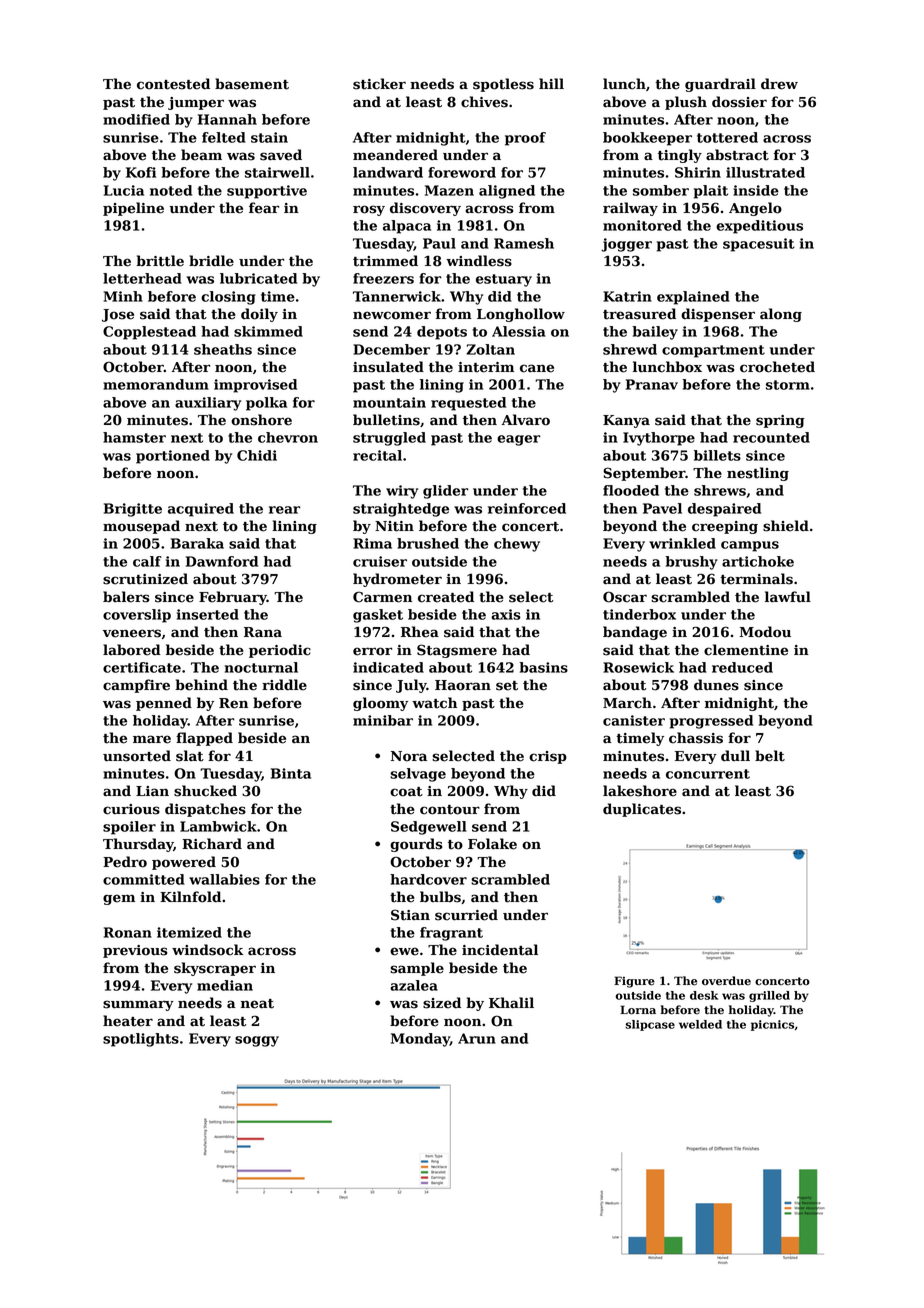 This document has width=924, height=1308. Describe the element at coordinates (389, 439) in the document. I see `struggled` at that location.
